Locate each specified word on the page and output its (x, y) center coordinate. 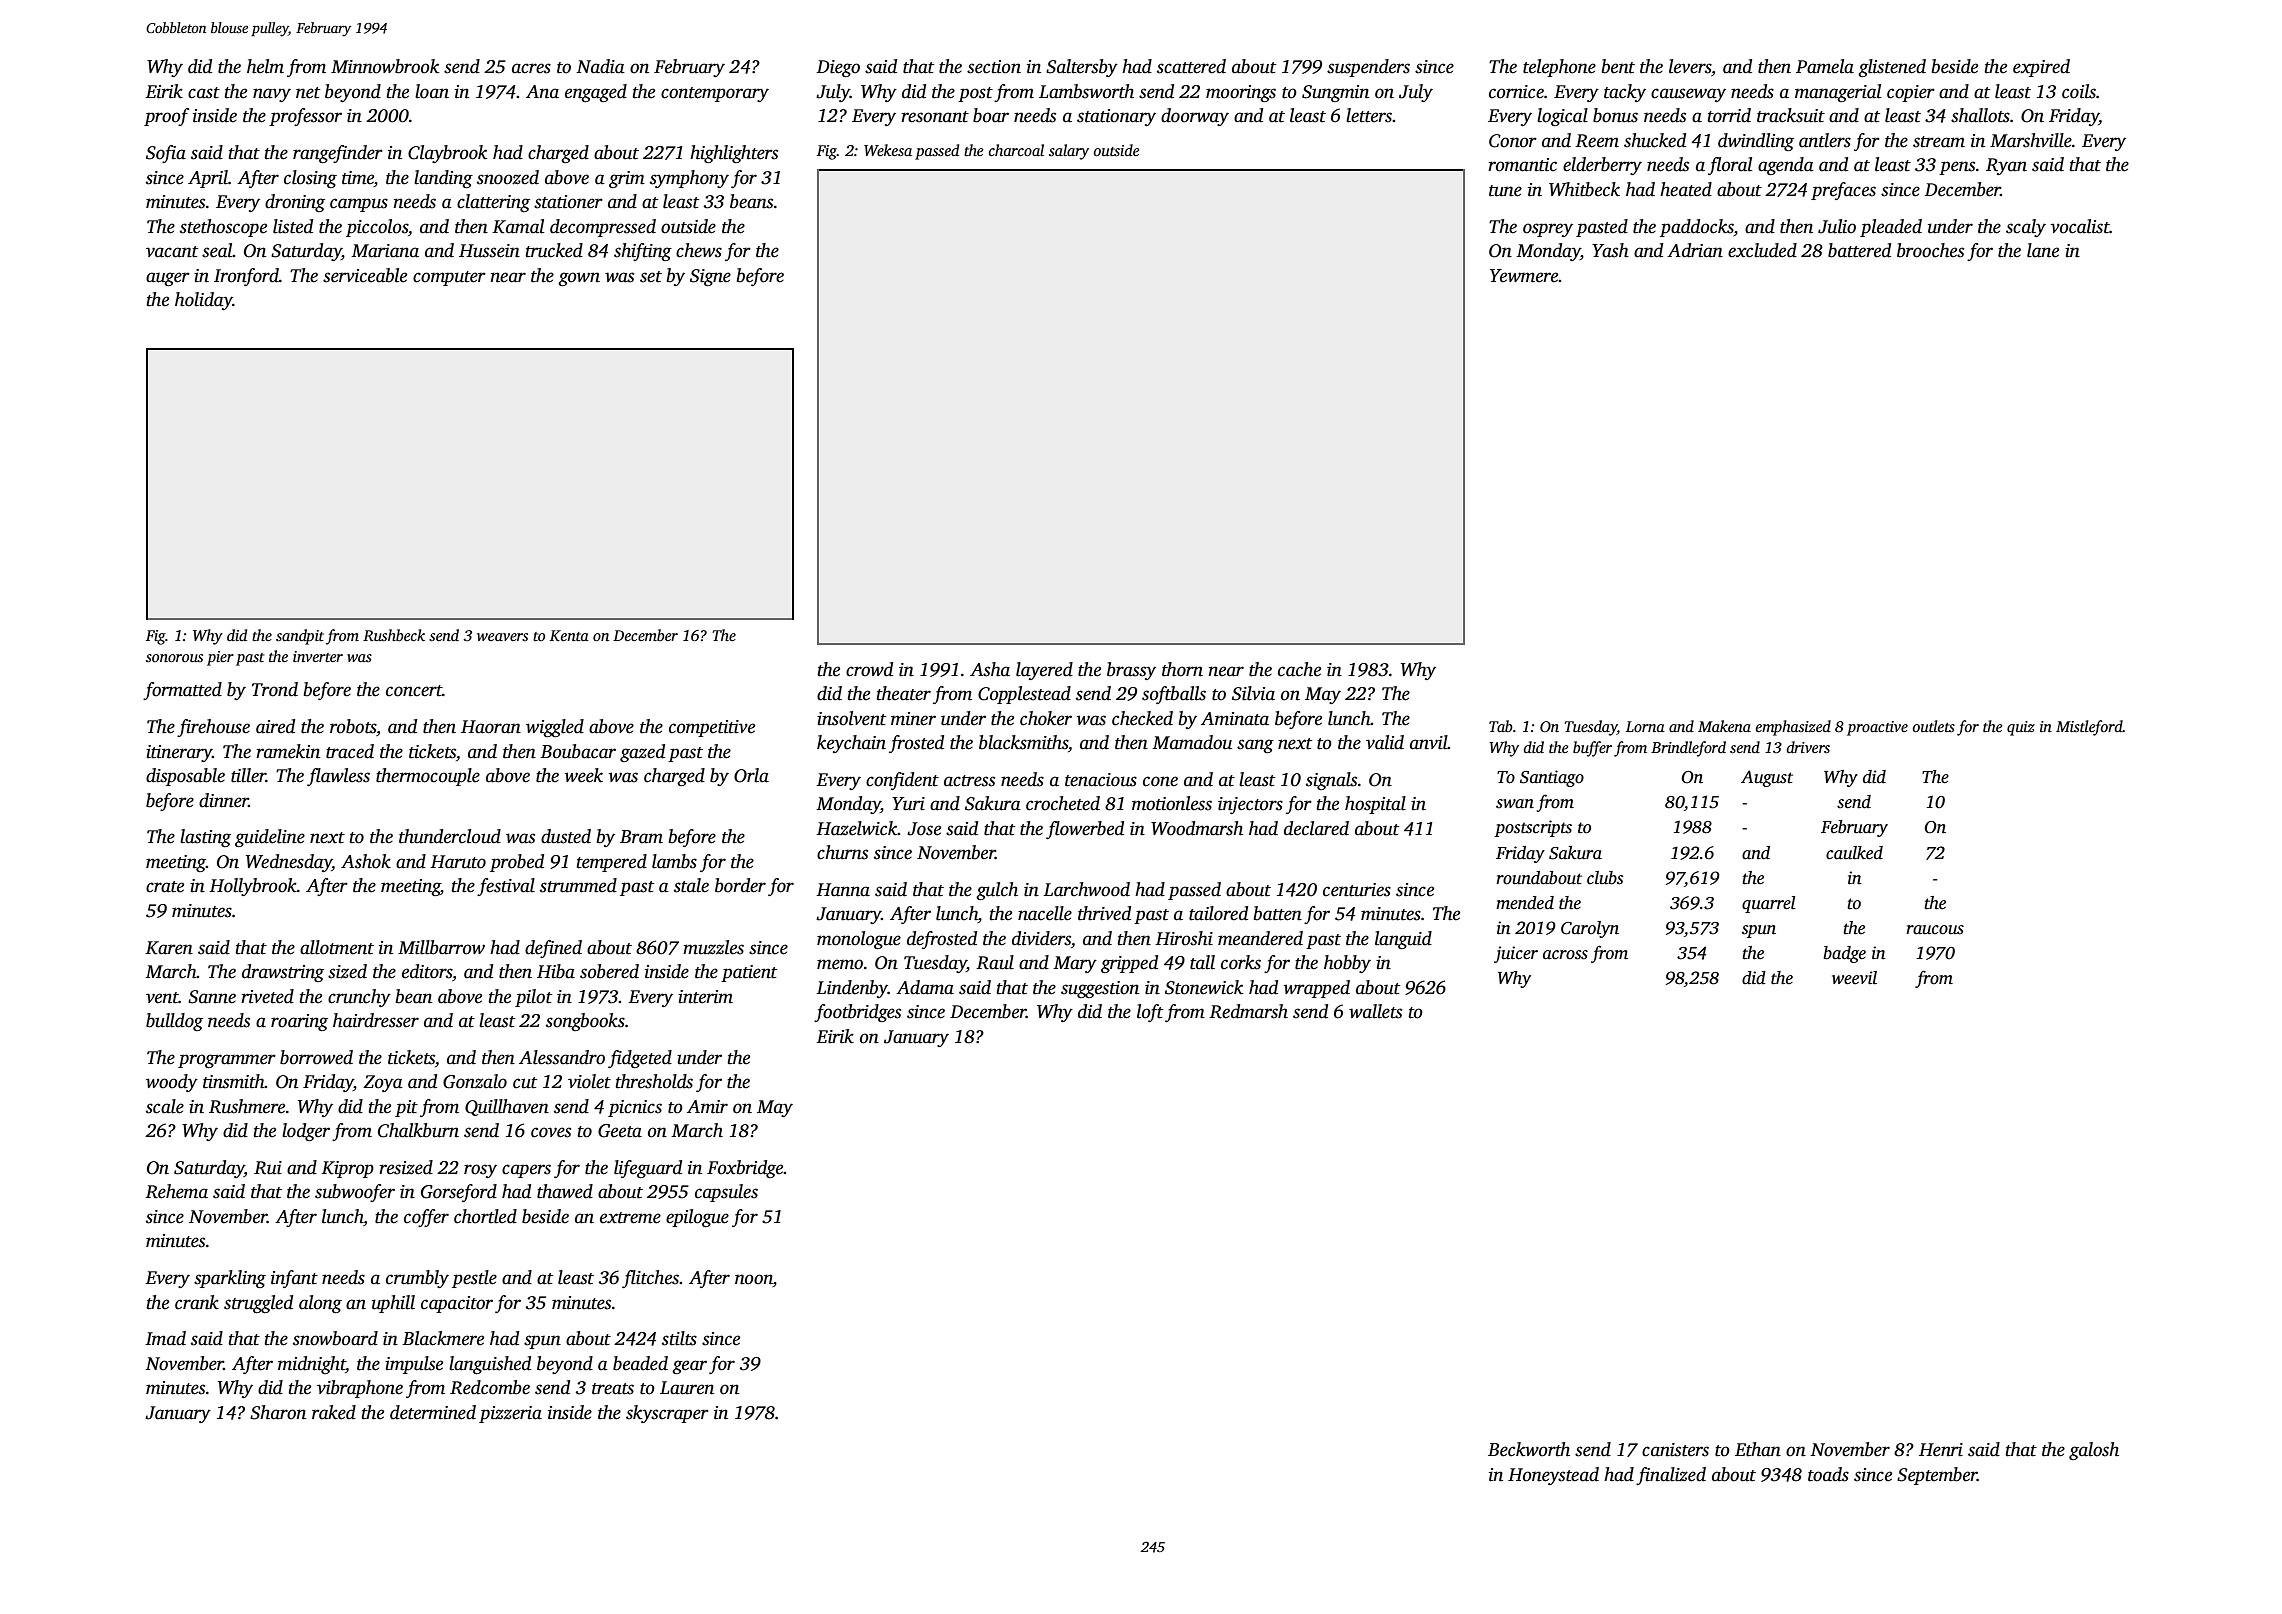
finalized (1671, 1476)
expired (2041, 68)
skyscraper (667, 1414)
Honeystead (1553, 1476)
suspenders (1368, 68)
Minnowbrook (385, 66)
